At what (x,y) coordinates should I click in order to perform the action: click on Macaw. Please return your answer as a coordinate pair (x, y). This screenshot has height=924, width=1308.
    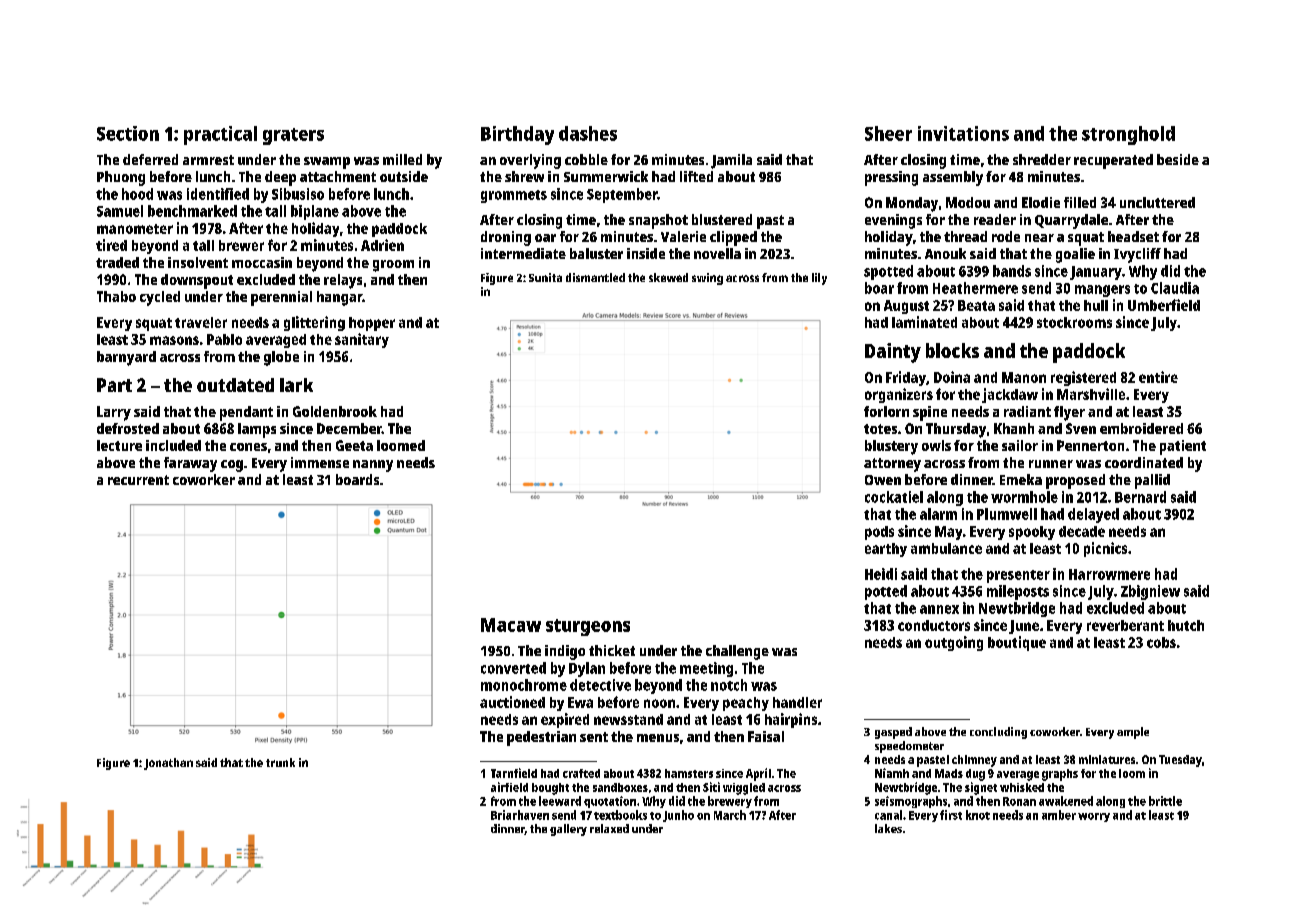
    Looking at the image, I should click on (511, 625).
